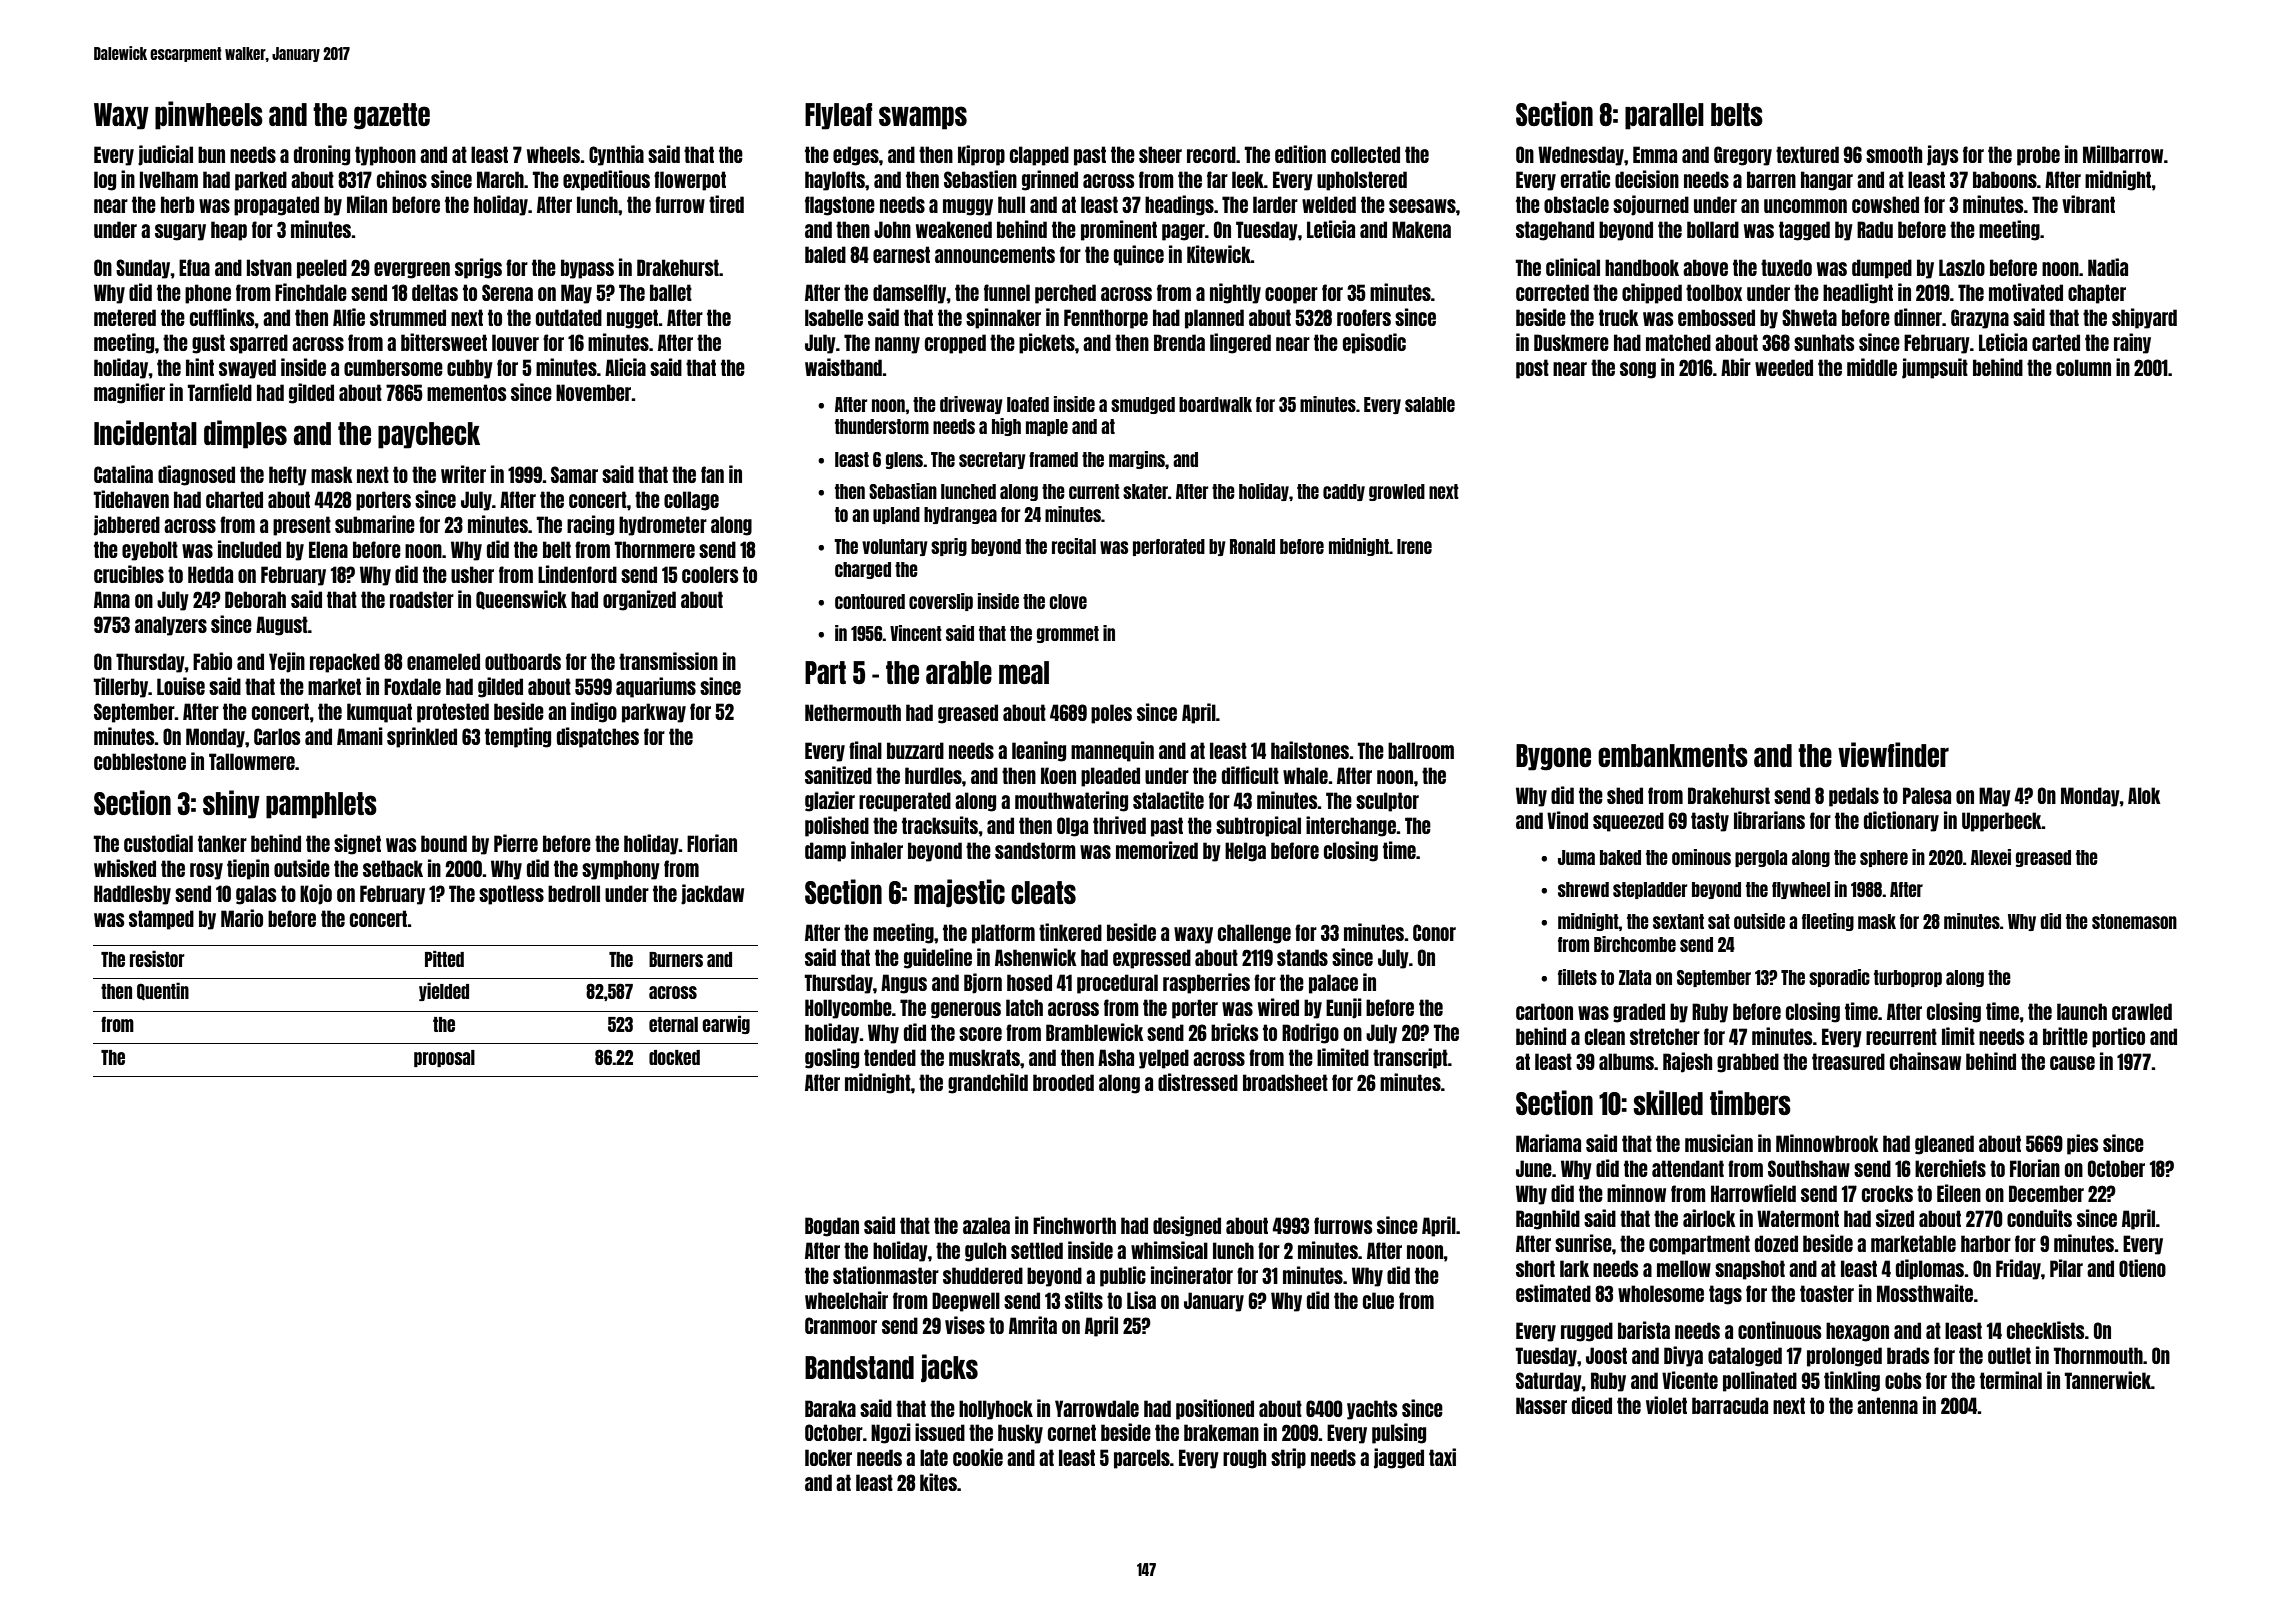 The width and height of the document is (2274, 1608). I want to click on docked, so click(674, 1057).
